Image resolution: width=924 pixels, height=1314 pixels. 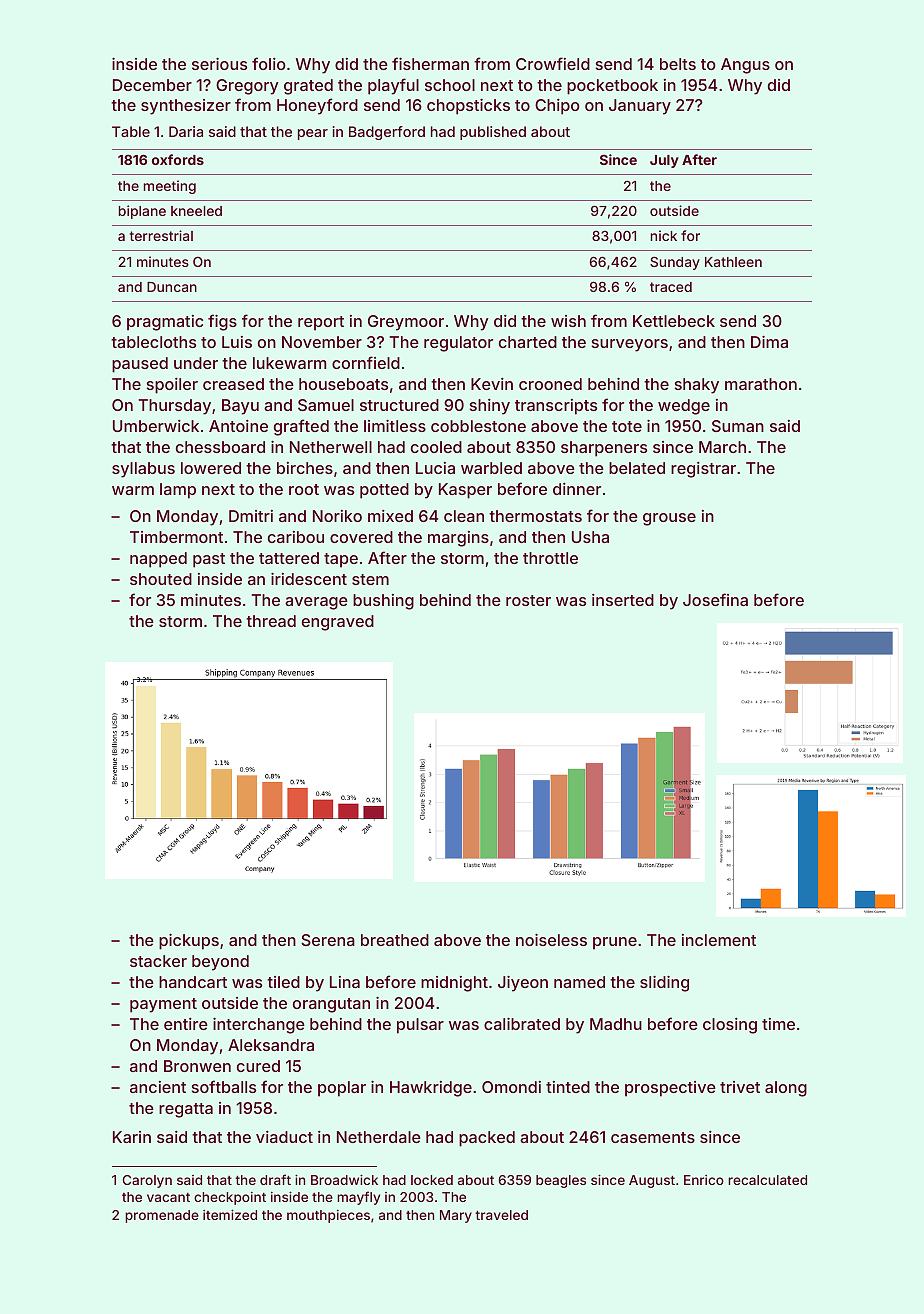 What do you see at coordinates (158, 560) in the screenshot?
I see `napped` at bounding box center [158, 560].
